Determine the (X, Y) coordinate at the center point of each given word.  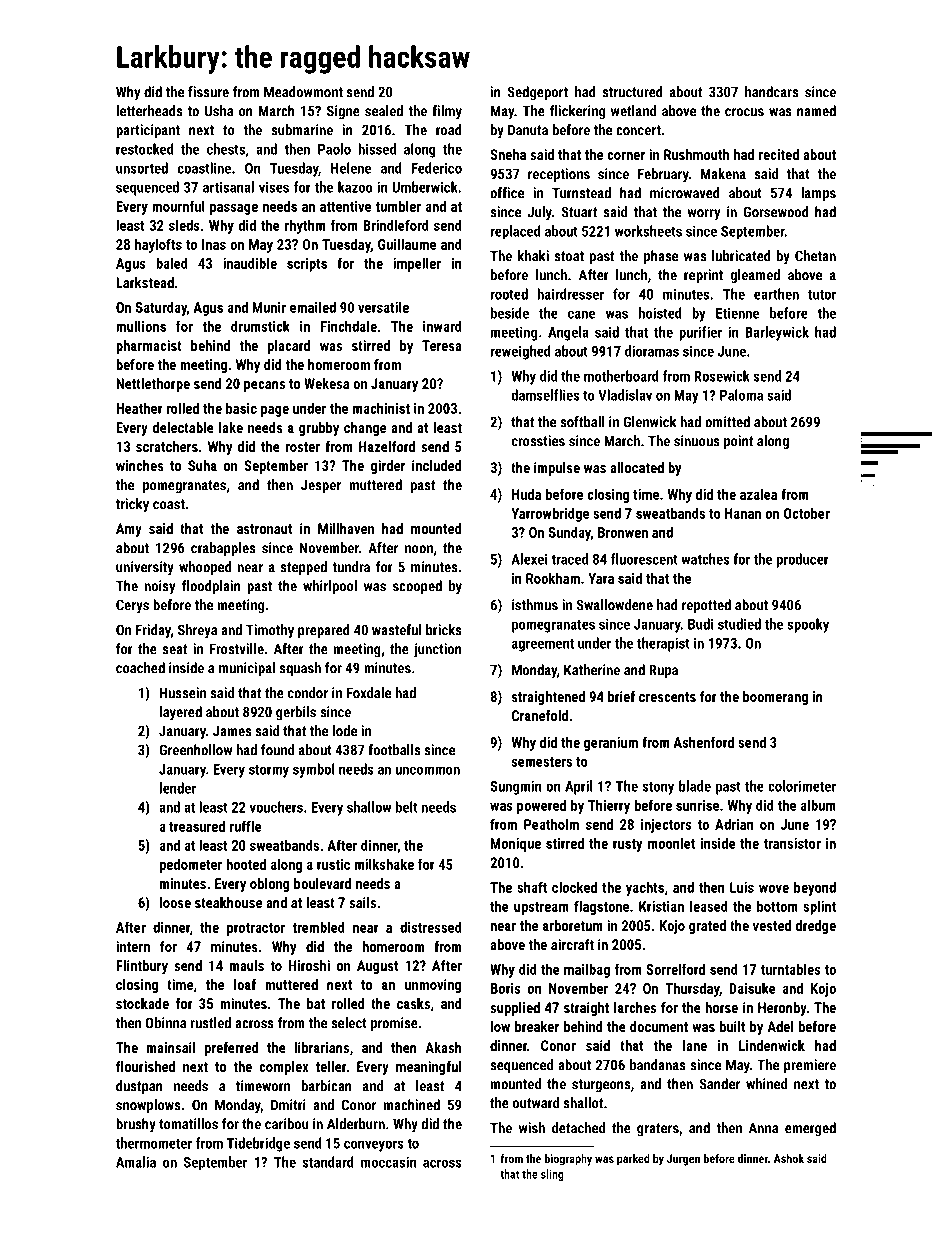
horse (721, 1007)
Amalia (136, 1162)
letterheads (149, 111)
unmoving (433, 986)
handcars (771, 92)
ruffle (246, 826)
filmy (447, 112)
